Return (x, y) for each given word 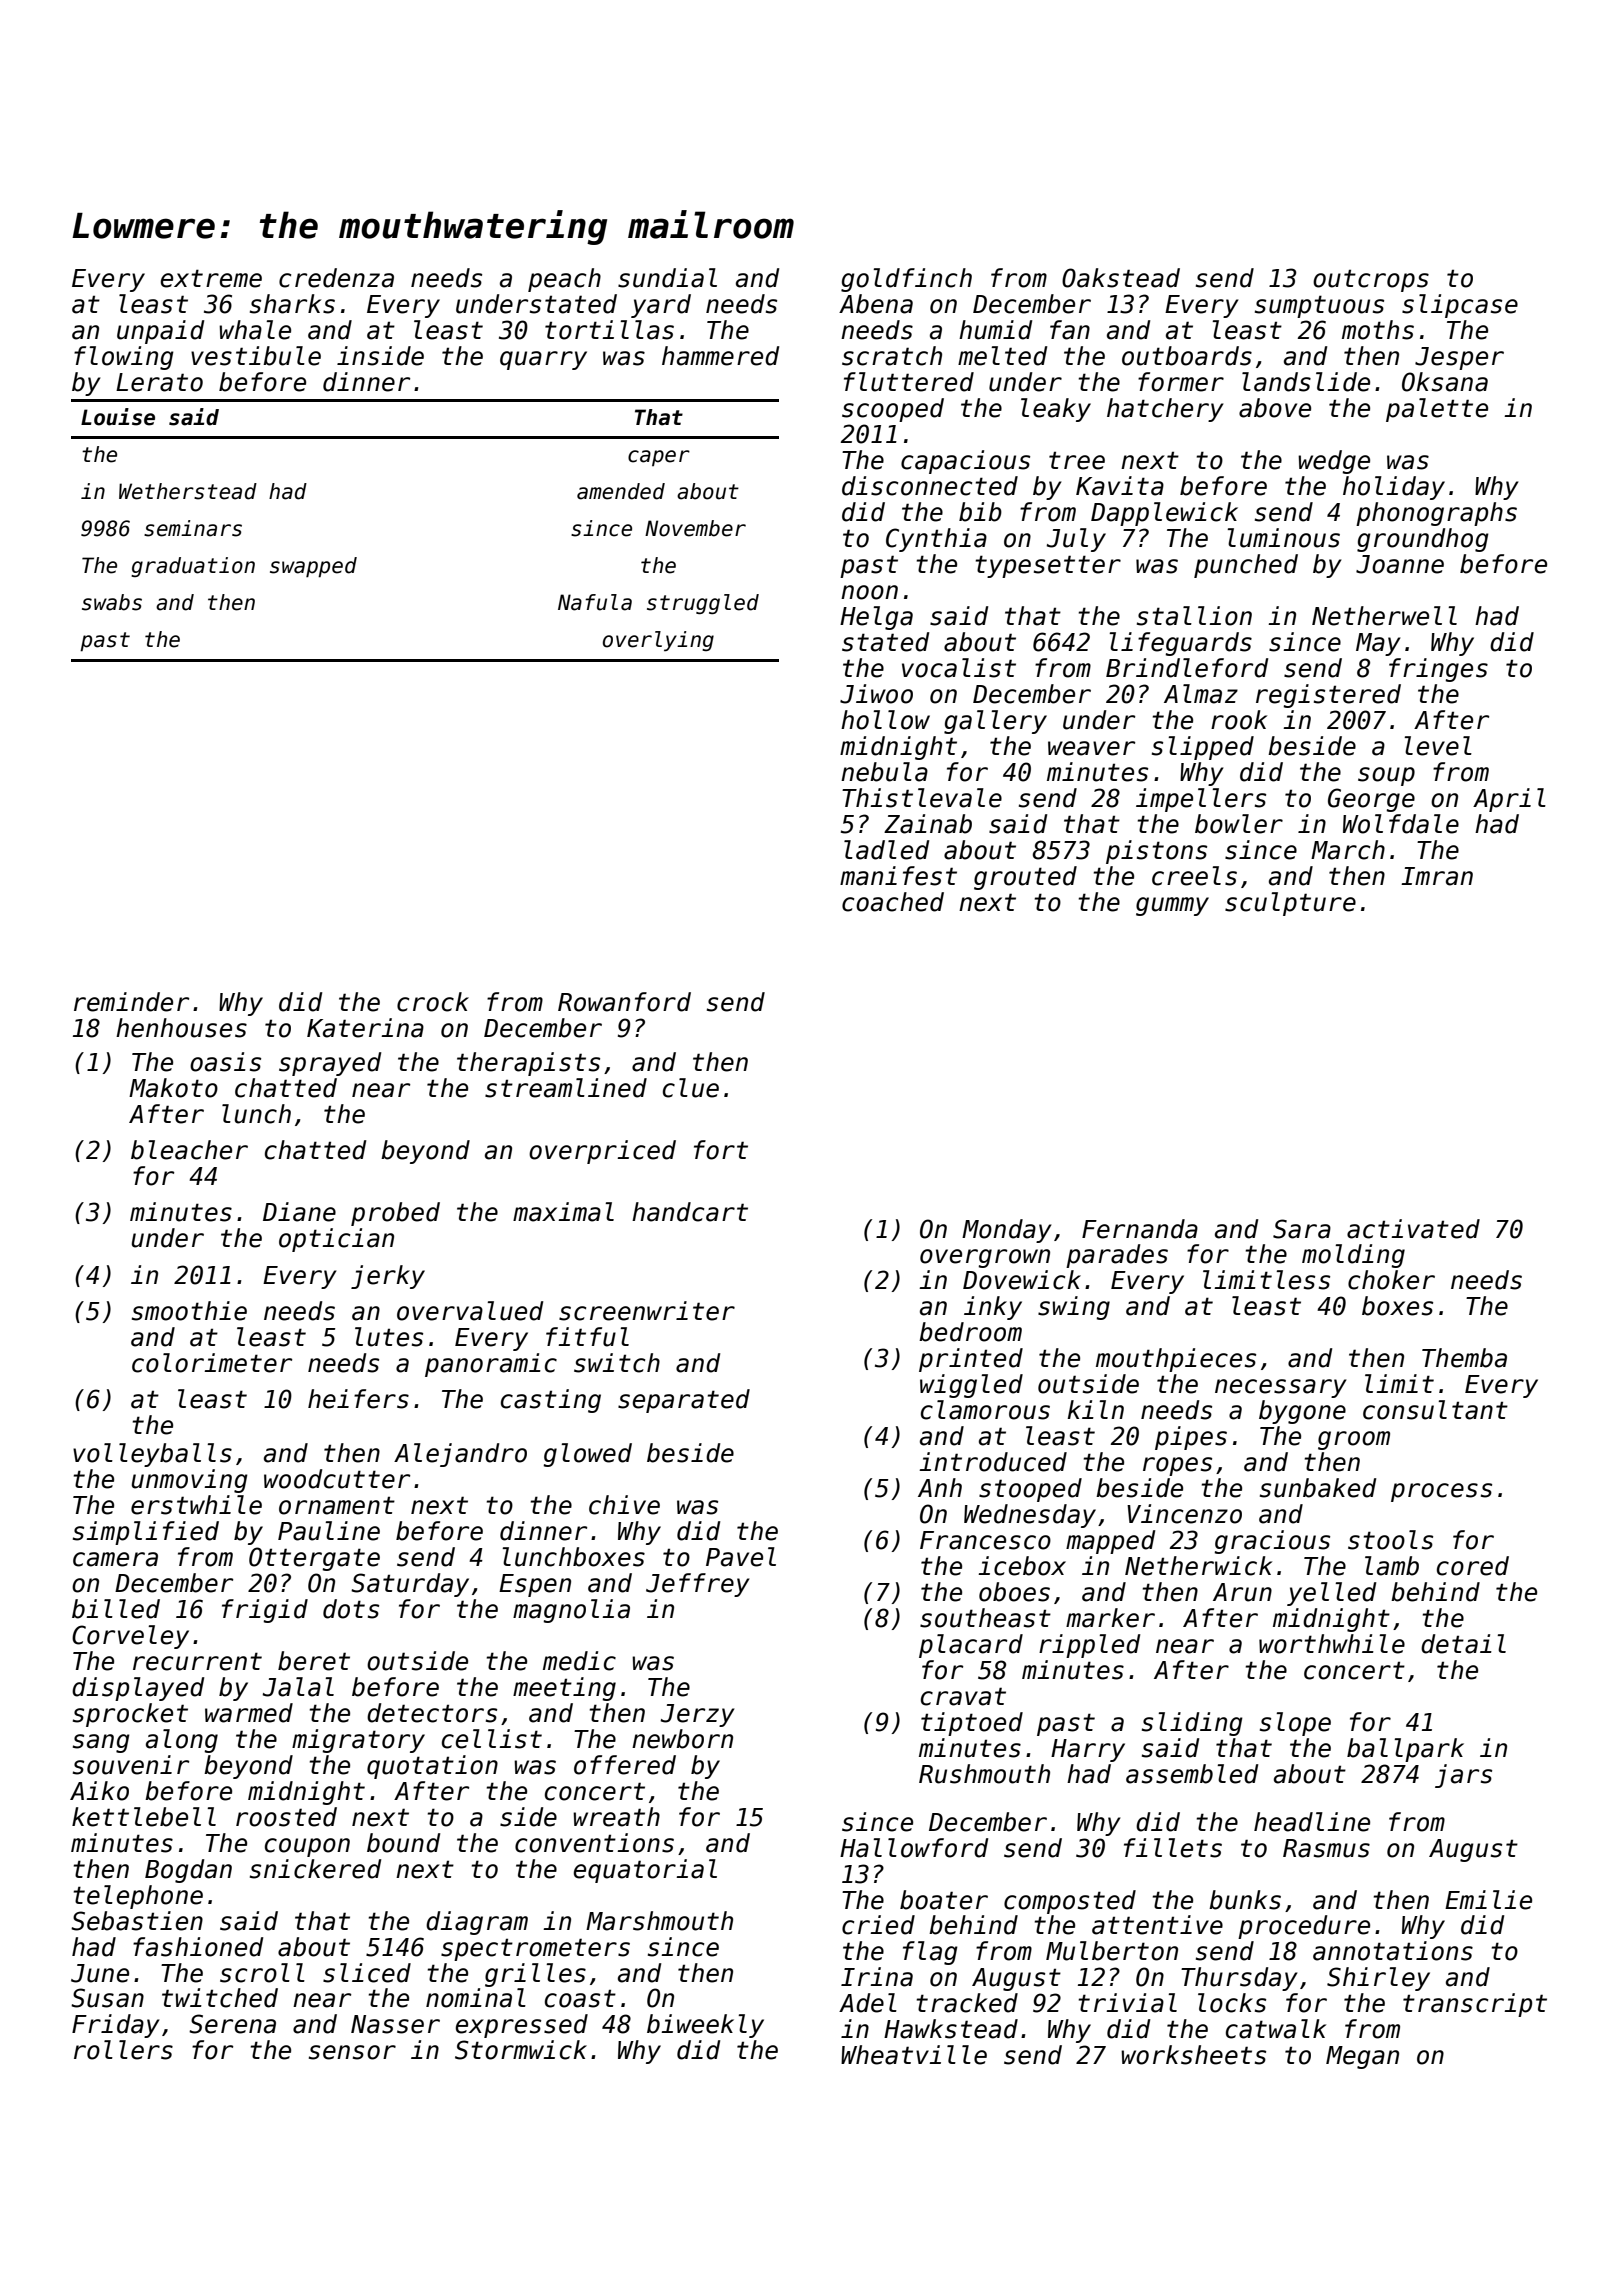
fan (1070, 330)
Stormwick (521, 2050)
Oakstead (1121, 278)
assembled (1192, 1774)
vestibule (256, 356)
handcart (690, 1212)
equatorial (645, 1871)
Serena (232, 2024)
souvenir (131, 1765)
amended (621, 491)
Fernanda (1140, 1229)
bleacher (189, 1150)
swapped (313, 567)
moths (1378, 330)
